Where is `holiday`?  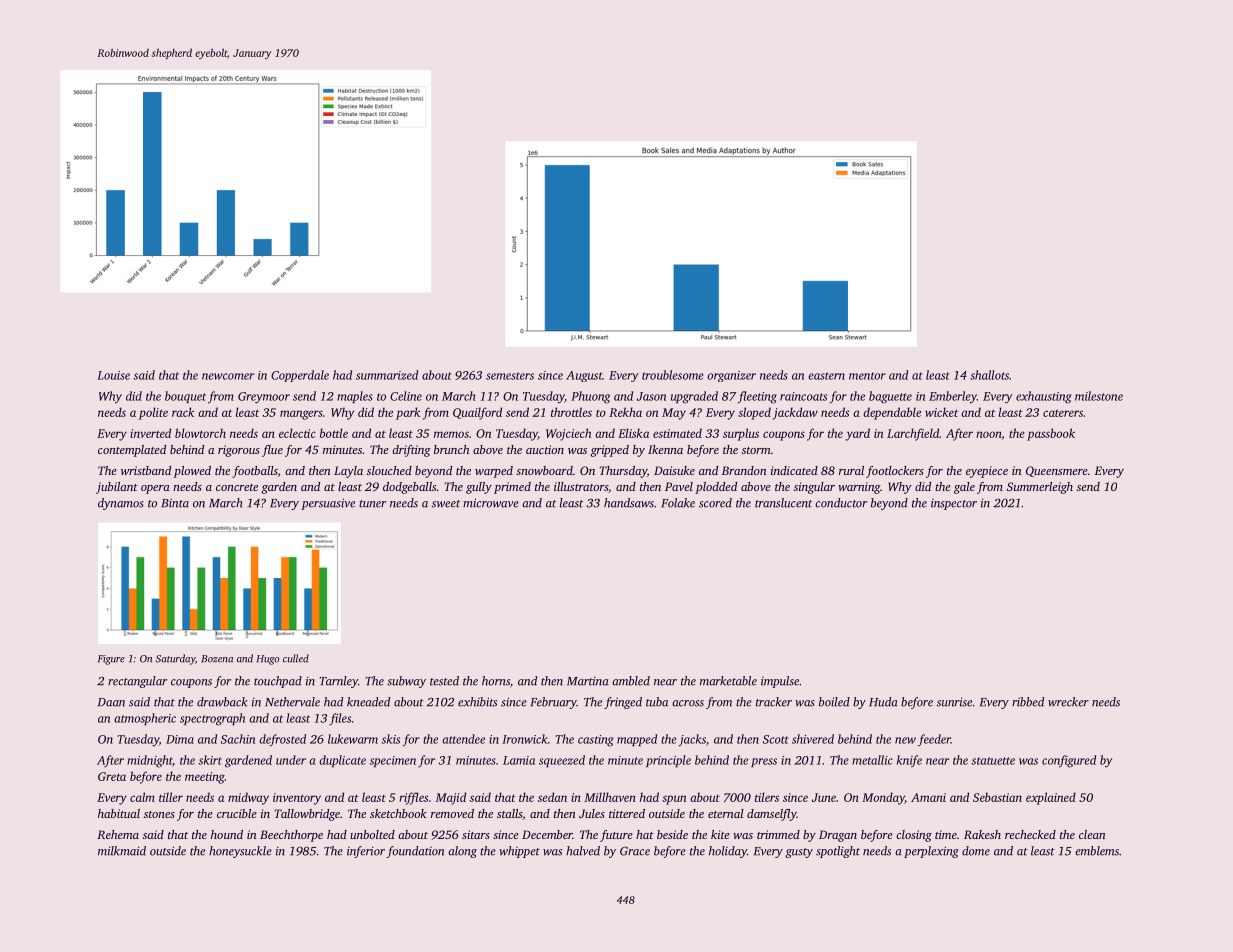 holiday is located at coordinates (728, 852).
